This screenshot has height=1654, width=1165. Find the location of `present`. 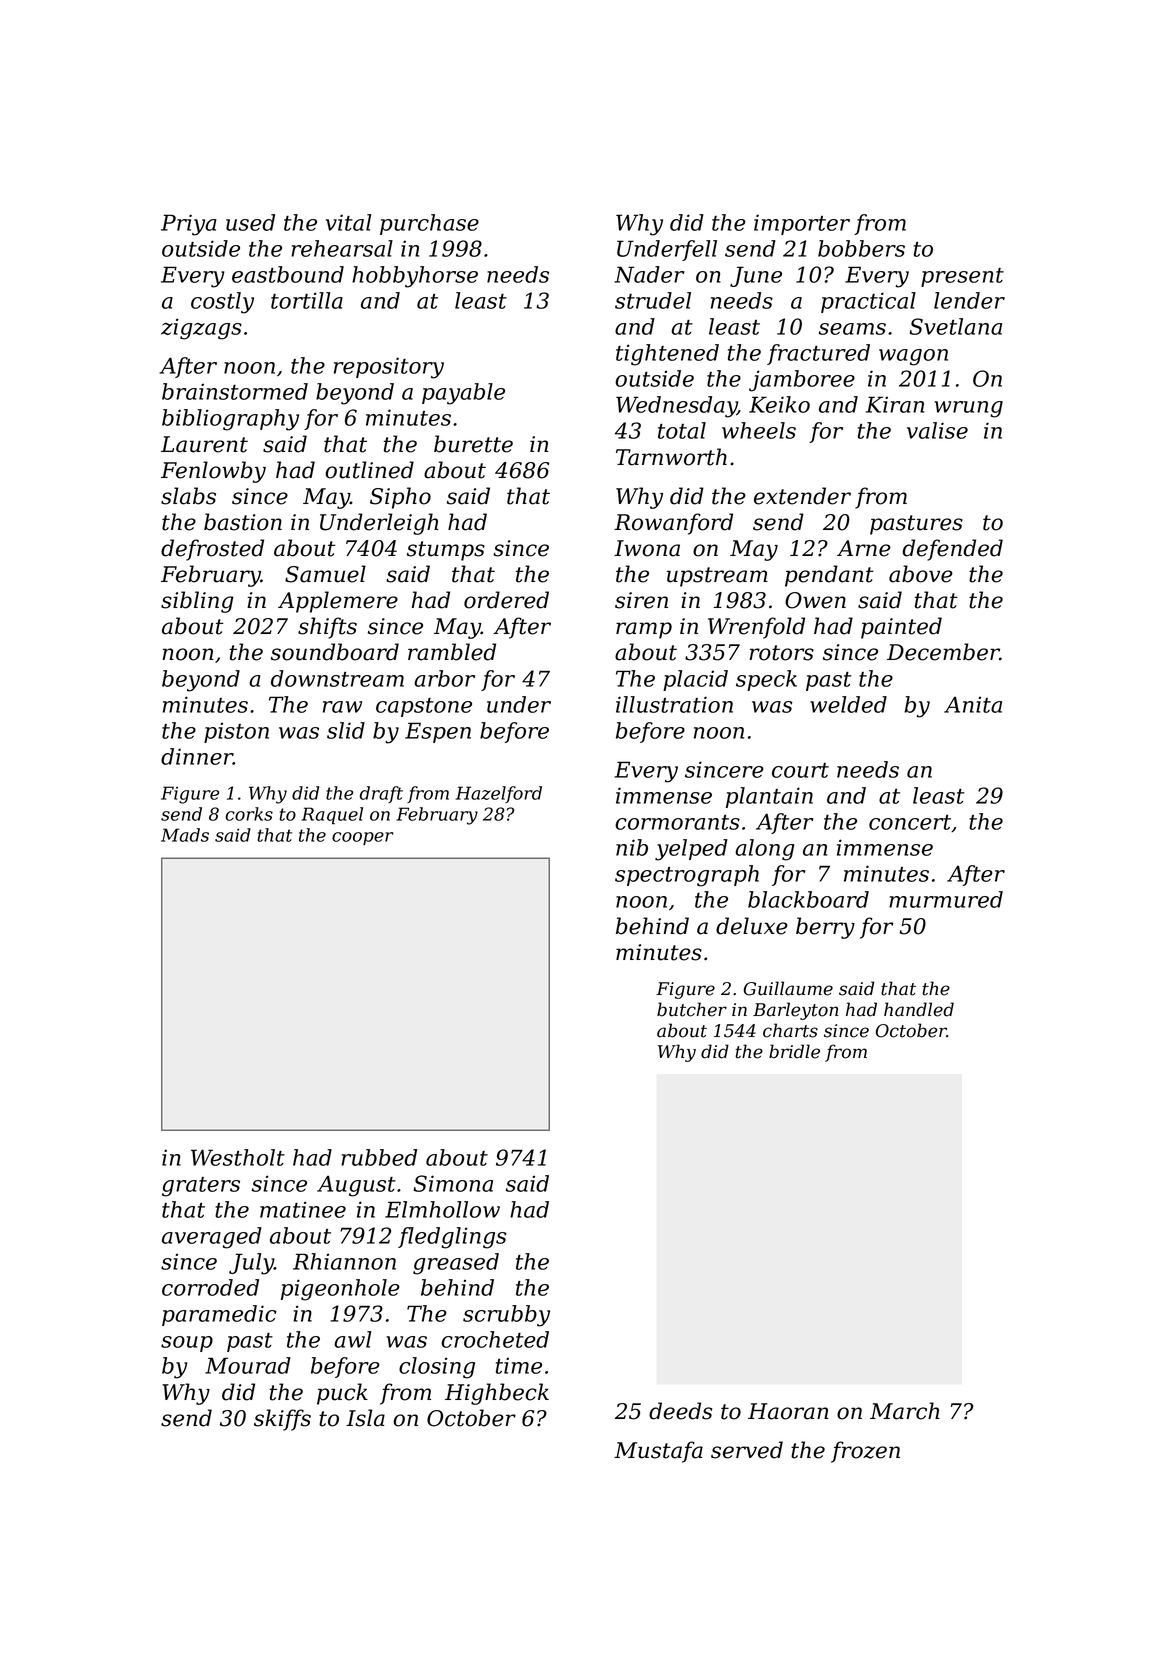

present is located at coordinates (962, 277).
